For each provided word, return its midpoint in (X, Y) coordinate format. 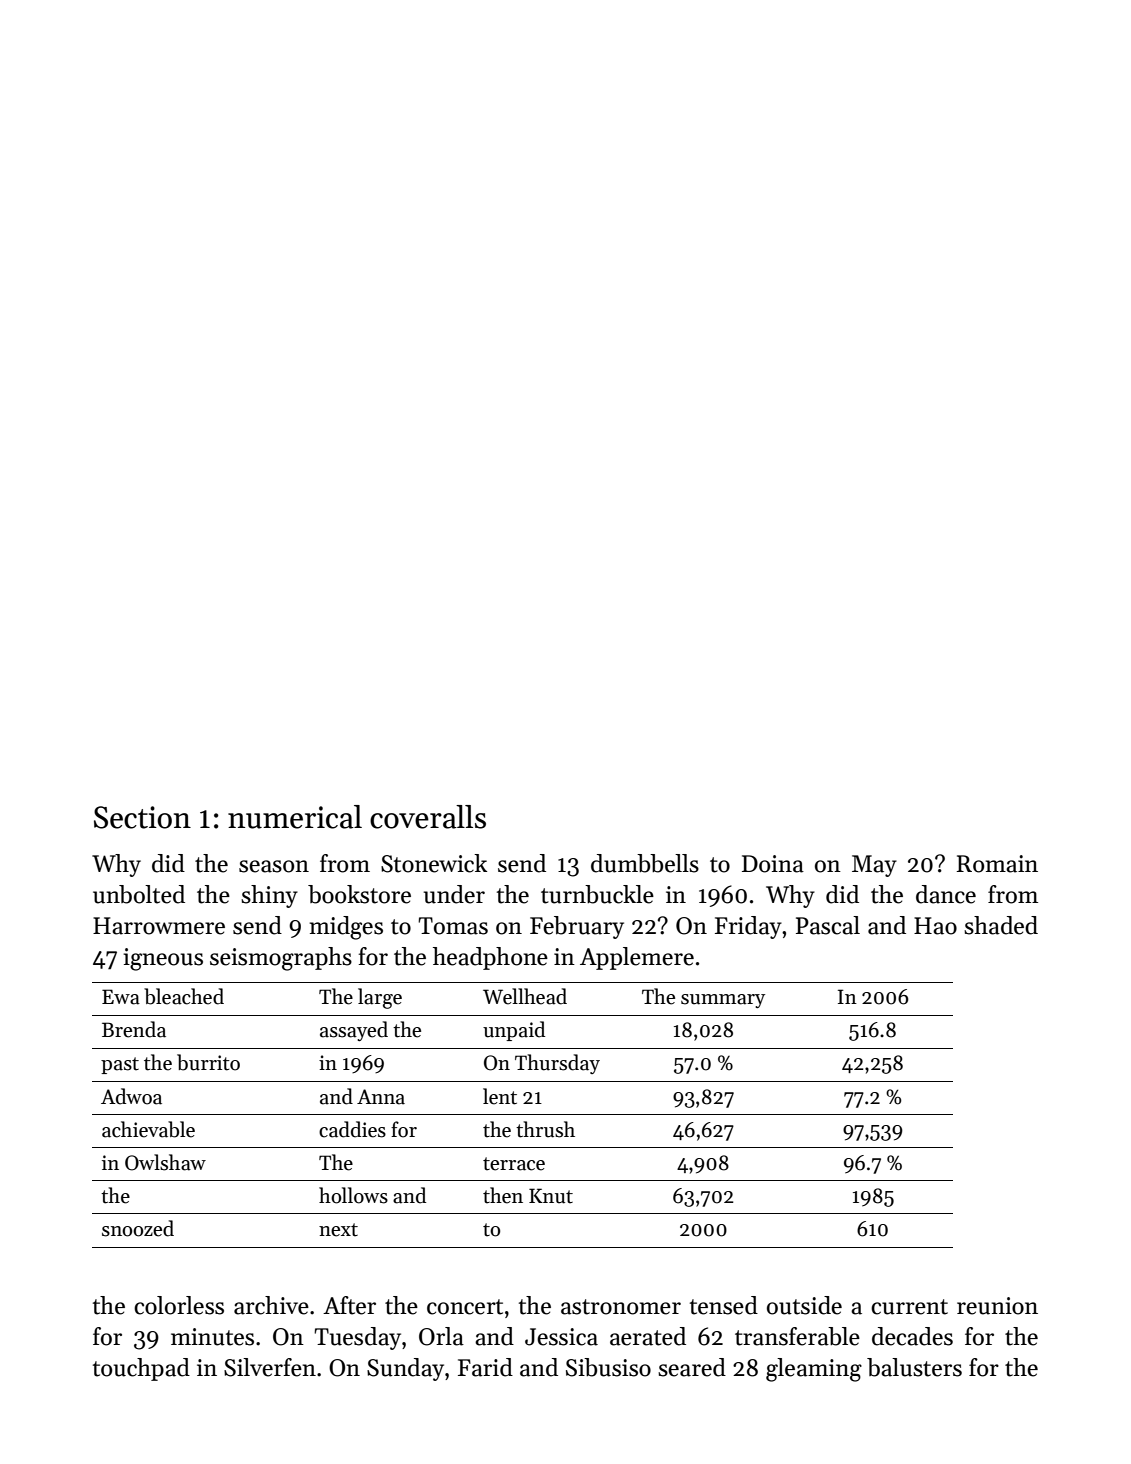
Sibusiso (608, 1367)
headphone (490, 958)
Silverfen (270, 1367)
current (909, 1307)
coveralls (428, 817)
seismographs (281, 959)
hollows (353, 1195)
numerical (295, 817)
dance (946, 894)
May (874, 866)
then (503, 1195)
